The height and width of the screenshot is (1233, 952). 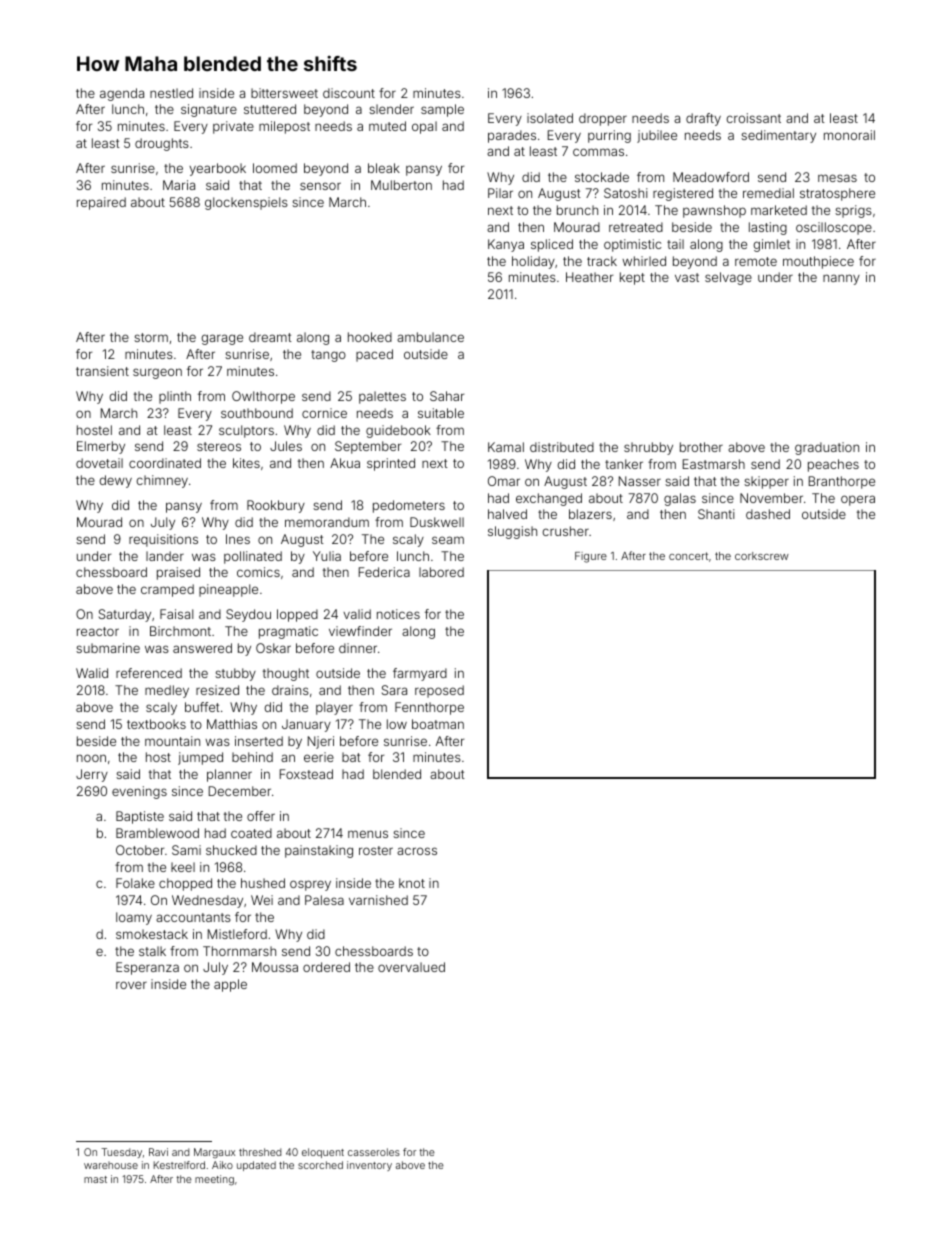 I want to click on sprigs, so click(x=853, y=211).
